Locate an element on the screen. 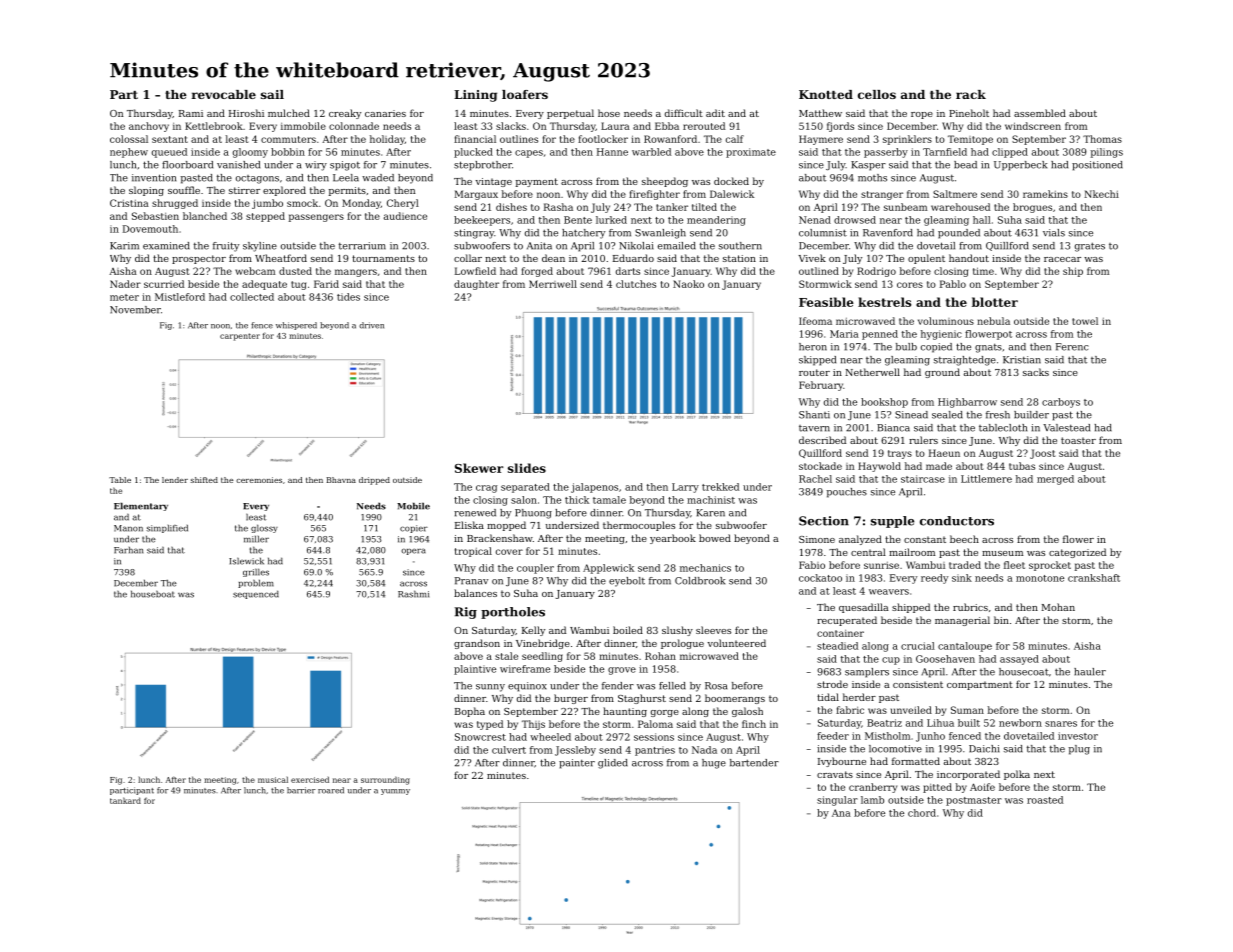 The width and height of the screenshot is (1233, 952). Eduardo is located at coordinates (633, 258).
